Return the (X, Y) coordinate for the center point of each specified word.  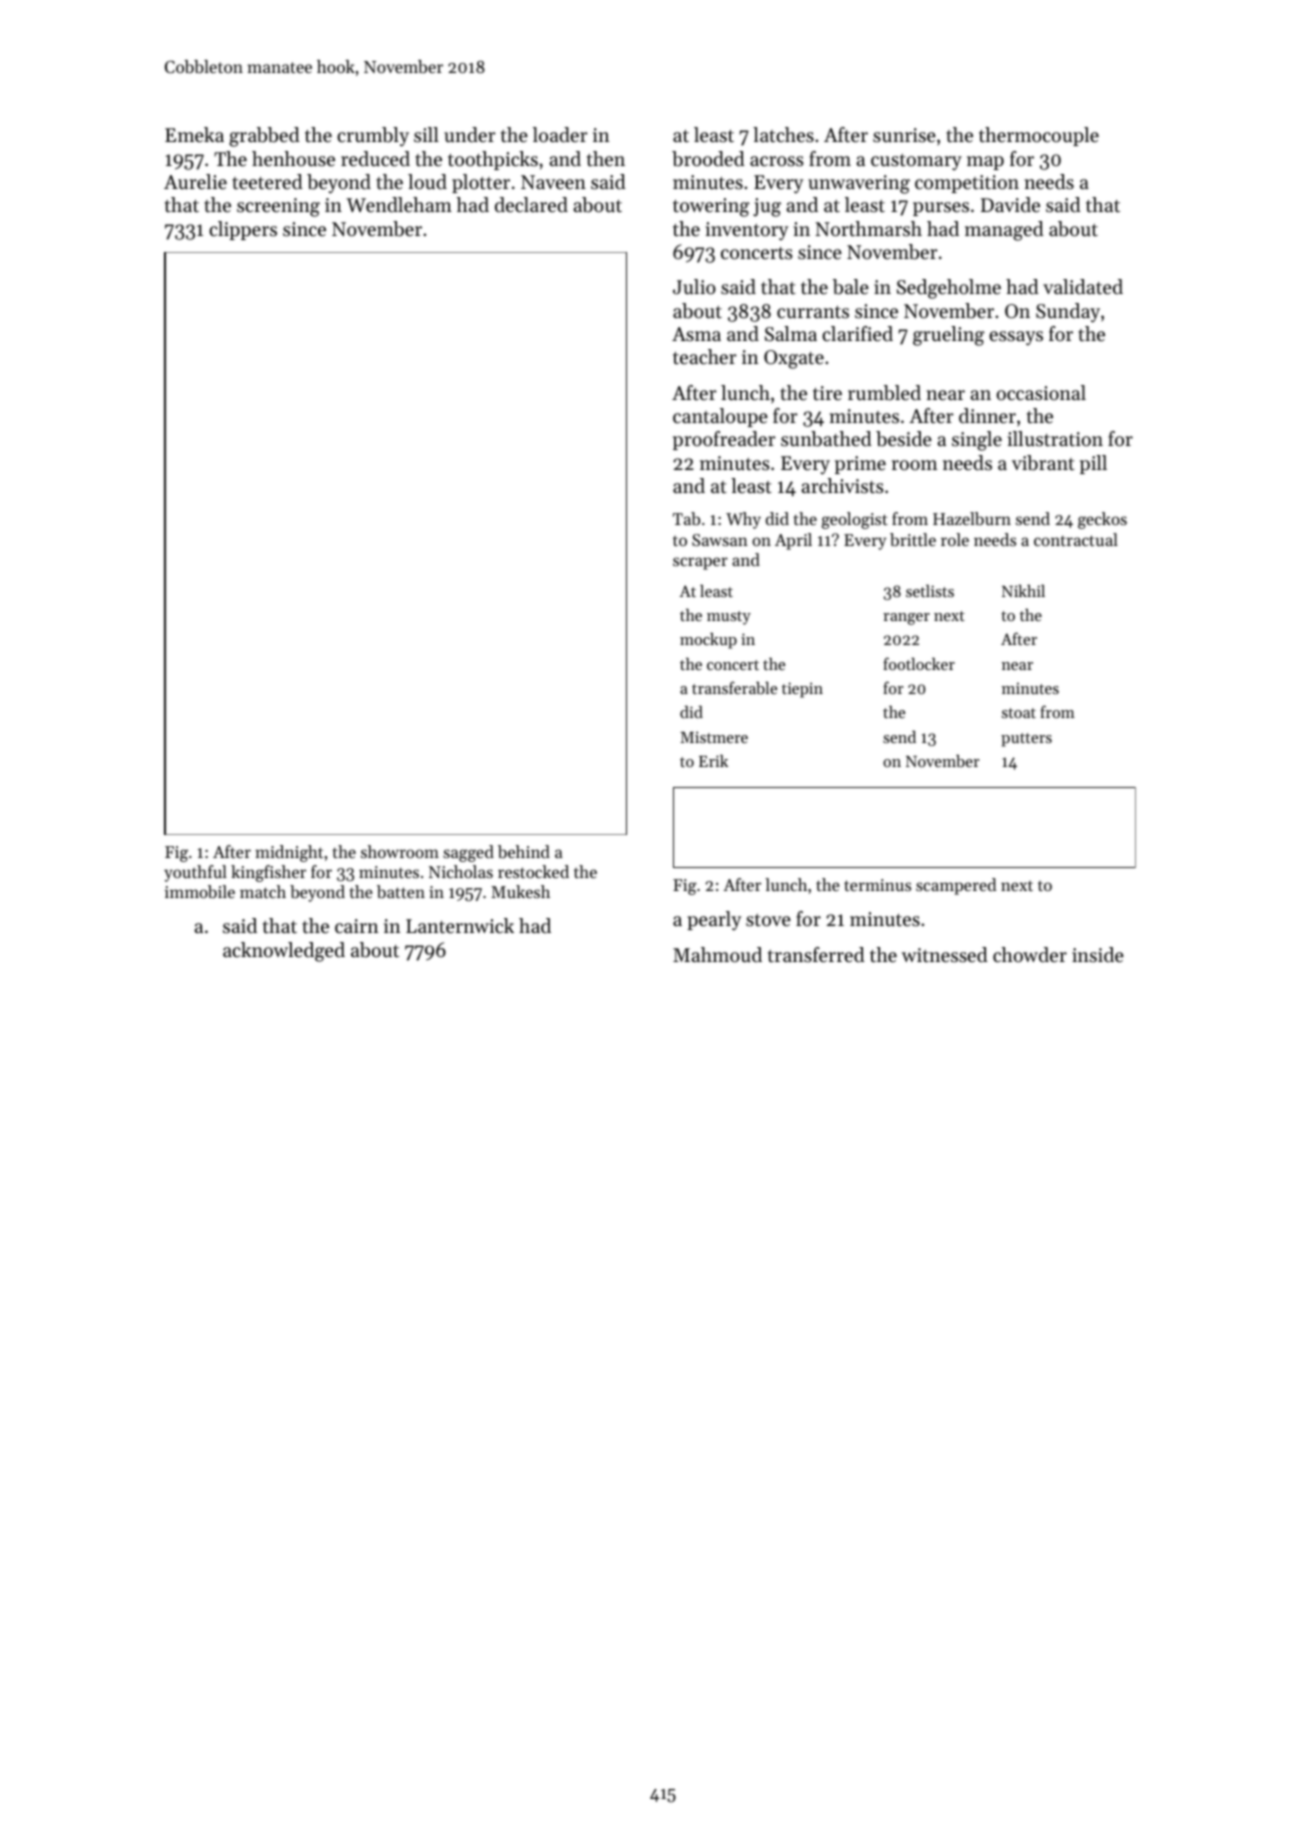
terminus (877, 885)
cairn (356, 926)
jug (767, 207)
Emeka (194, 135)
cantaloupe (720, 417)
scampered (956, 886)
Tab (686, 518)
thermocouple (1039, 136)
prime (860, 465)
